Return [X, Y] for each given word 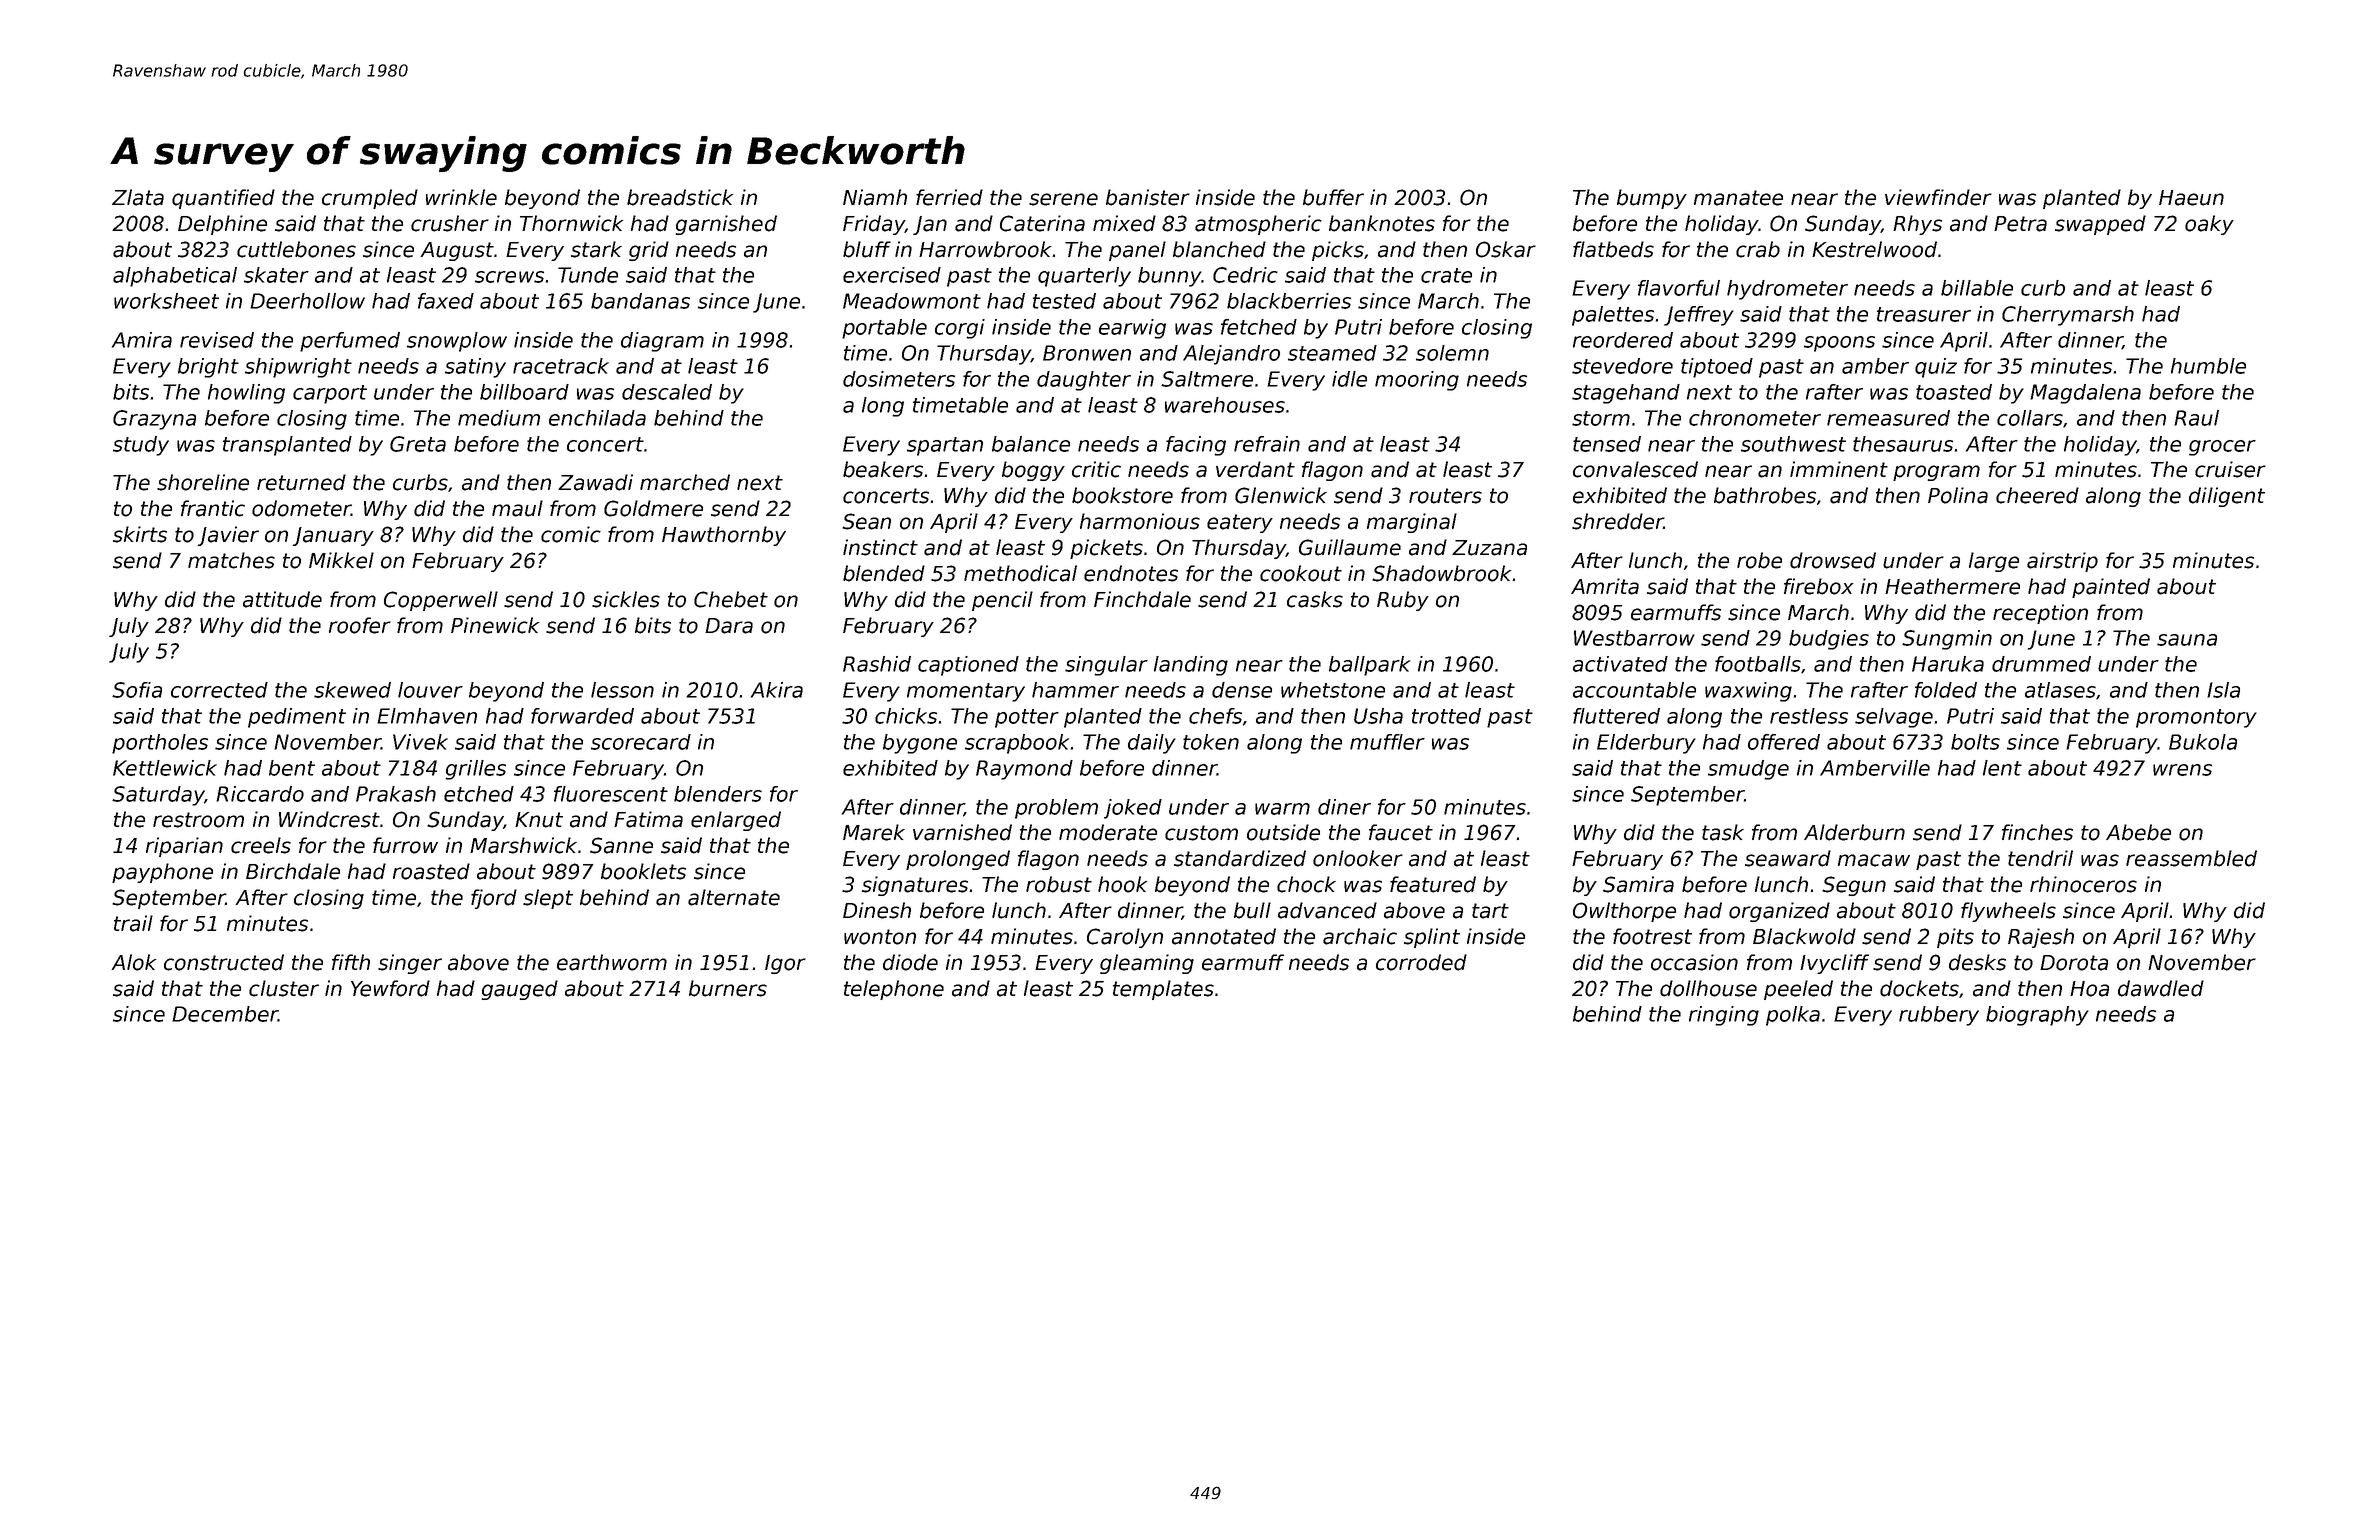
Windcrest [329, 819]
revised [217, 340]
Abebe [2138, 832]
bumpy [1652, 199]
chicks [906, 716]
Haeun [2191, 198]
